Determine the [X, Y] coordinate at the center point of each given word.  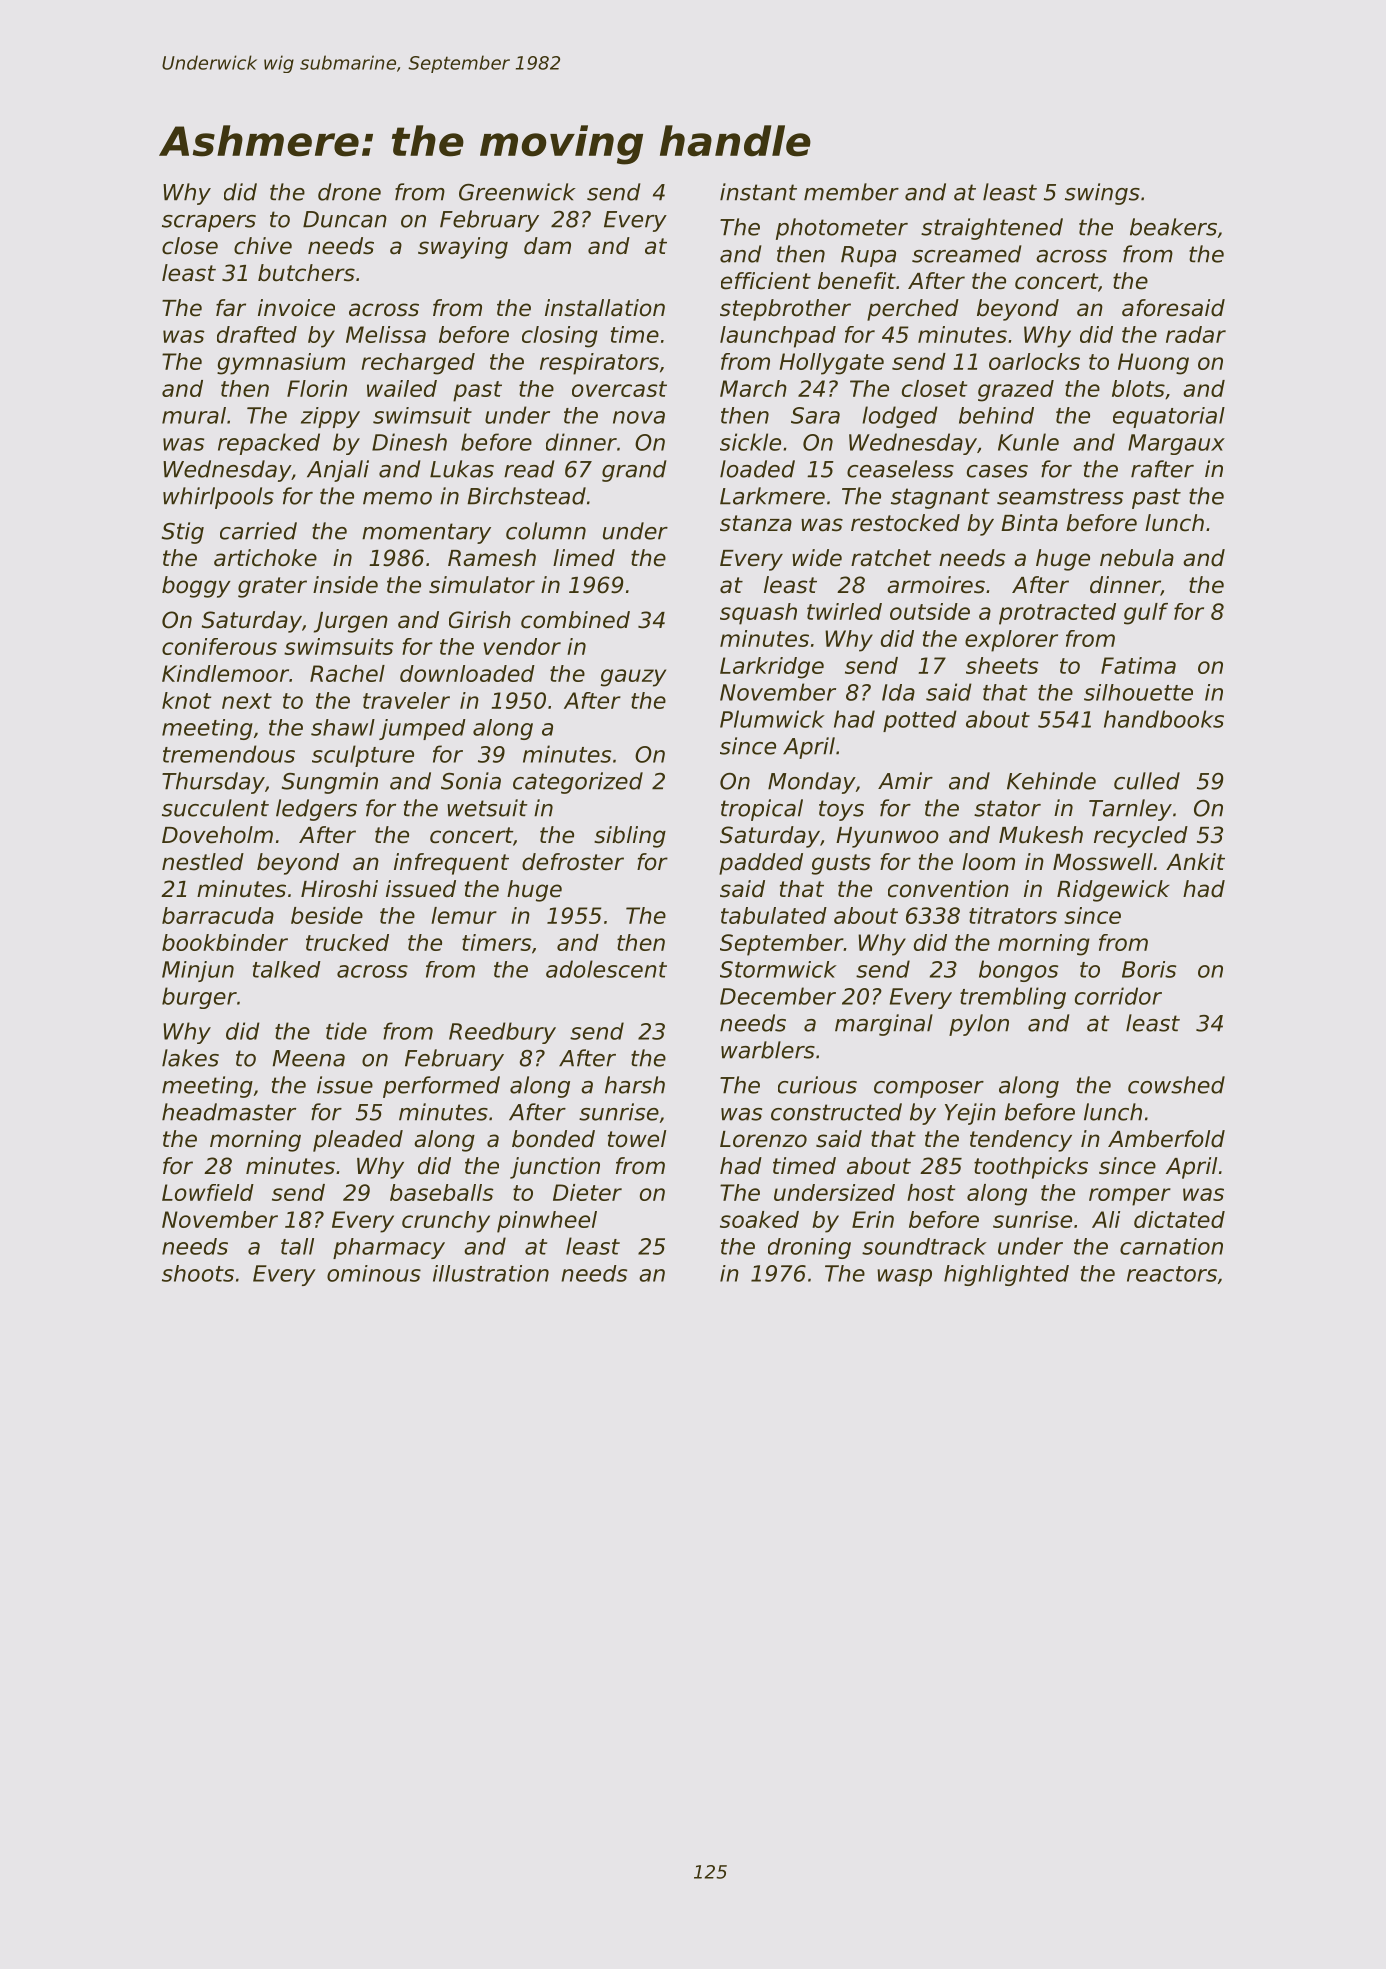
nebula [1137, 558]
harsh [635, 1085]
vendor [522, 646]
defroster [573, 862]
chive [263, 246]
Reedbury [502, 1033]
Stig [183, 533]
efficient [766, 281]
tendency [1021, 1141]
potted [920, 721]
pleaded [358, 1141]
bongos [1018, 971]
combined [575, 620]
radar [1196, 334]
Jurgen [351, 622]
